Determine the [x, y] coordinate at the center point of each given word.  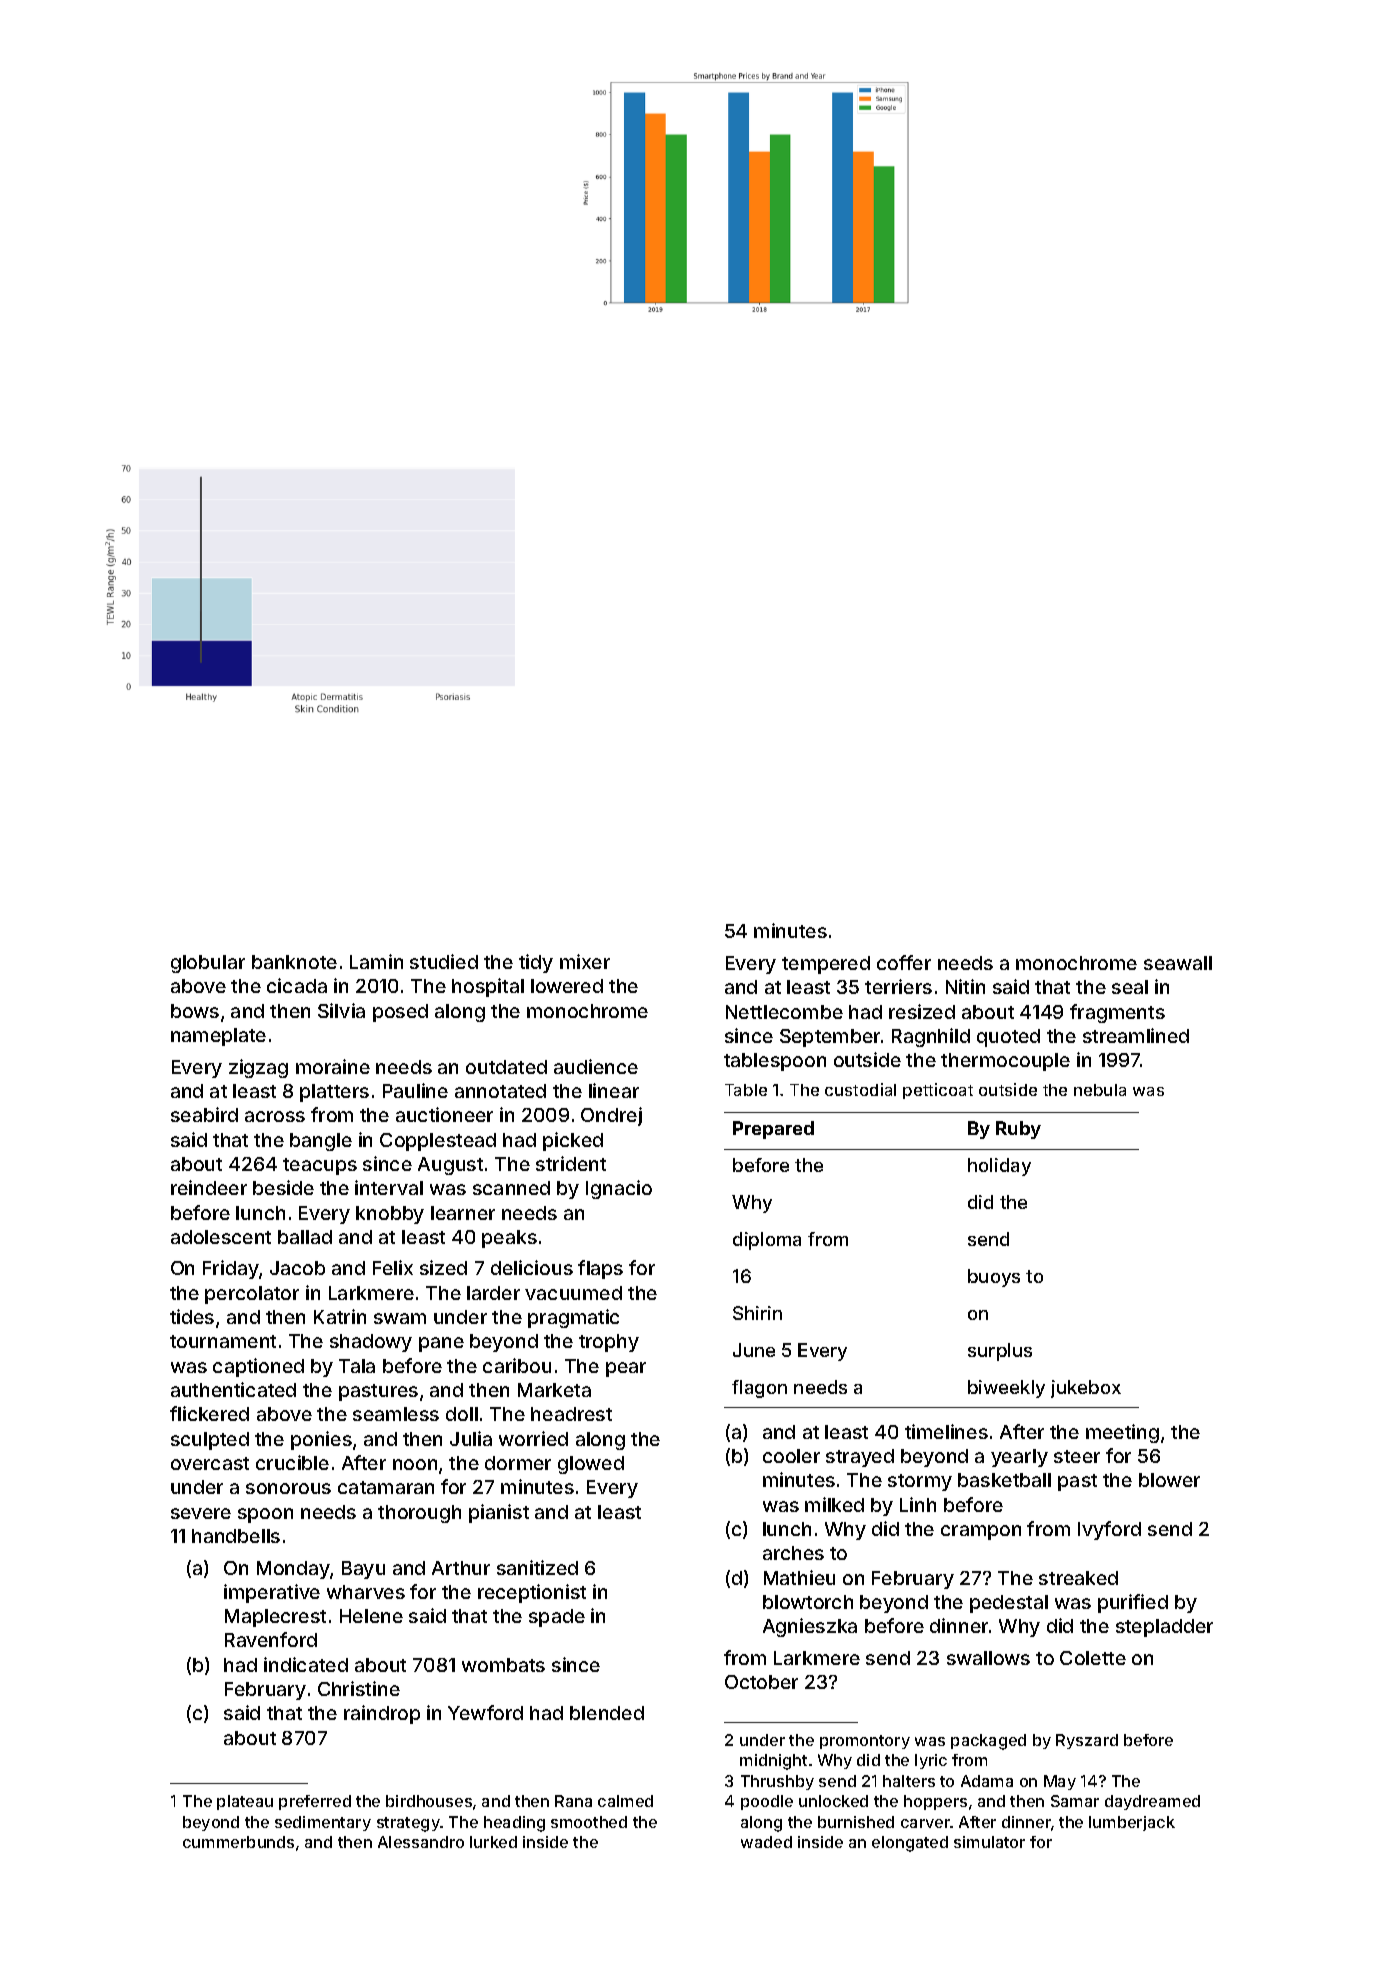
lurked [493, 1842]
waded [766, 1842]
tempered [826, 965]
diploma [767, 1241]
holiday [999, 1167]
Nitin [965, 986]
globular [208, 964]
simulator [989, 1842]
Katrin [340, 1316]
